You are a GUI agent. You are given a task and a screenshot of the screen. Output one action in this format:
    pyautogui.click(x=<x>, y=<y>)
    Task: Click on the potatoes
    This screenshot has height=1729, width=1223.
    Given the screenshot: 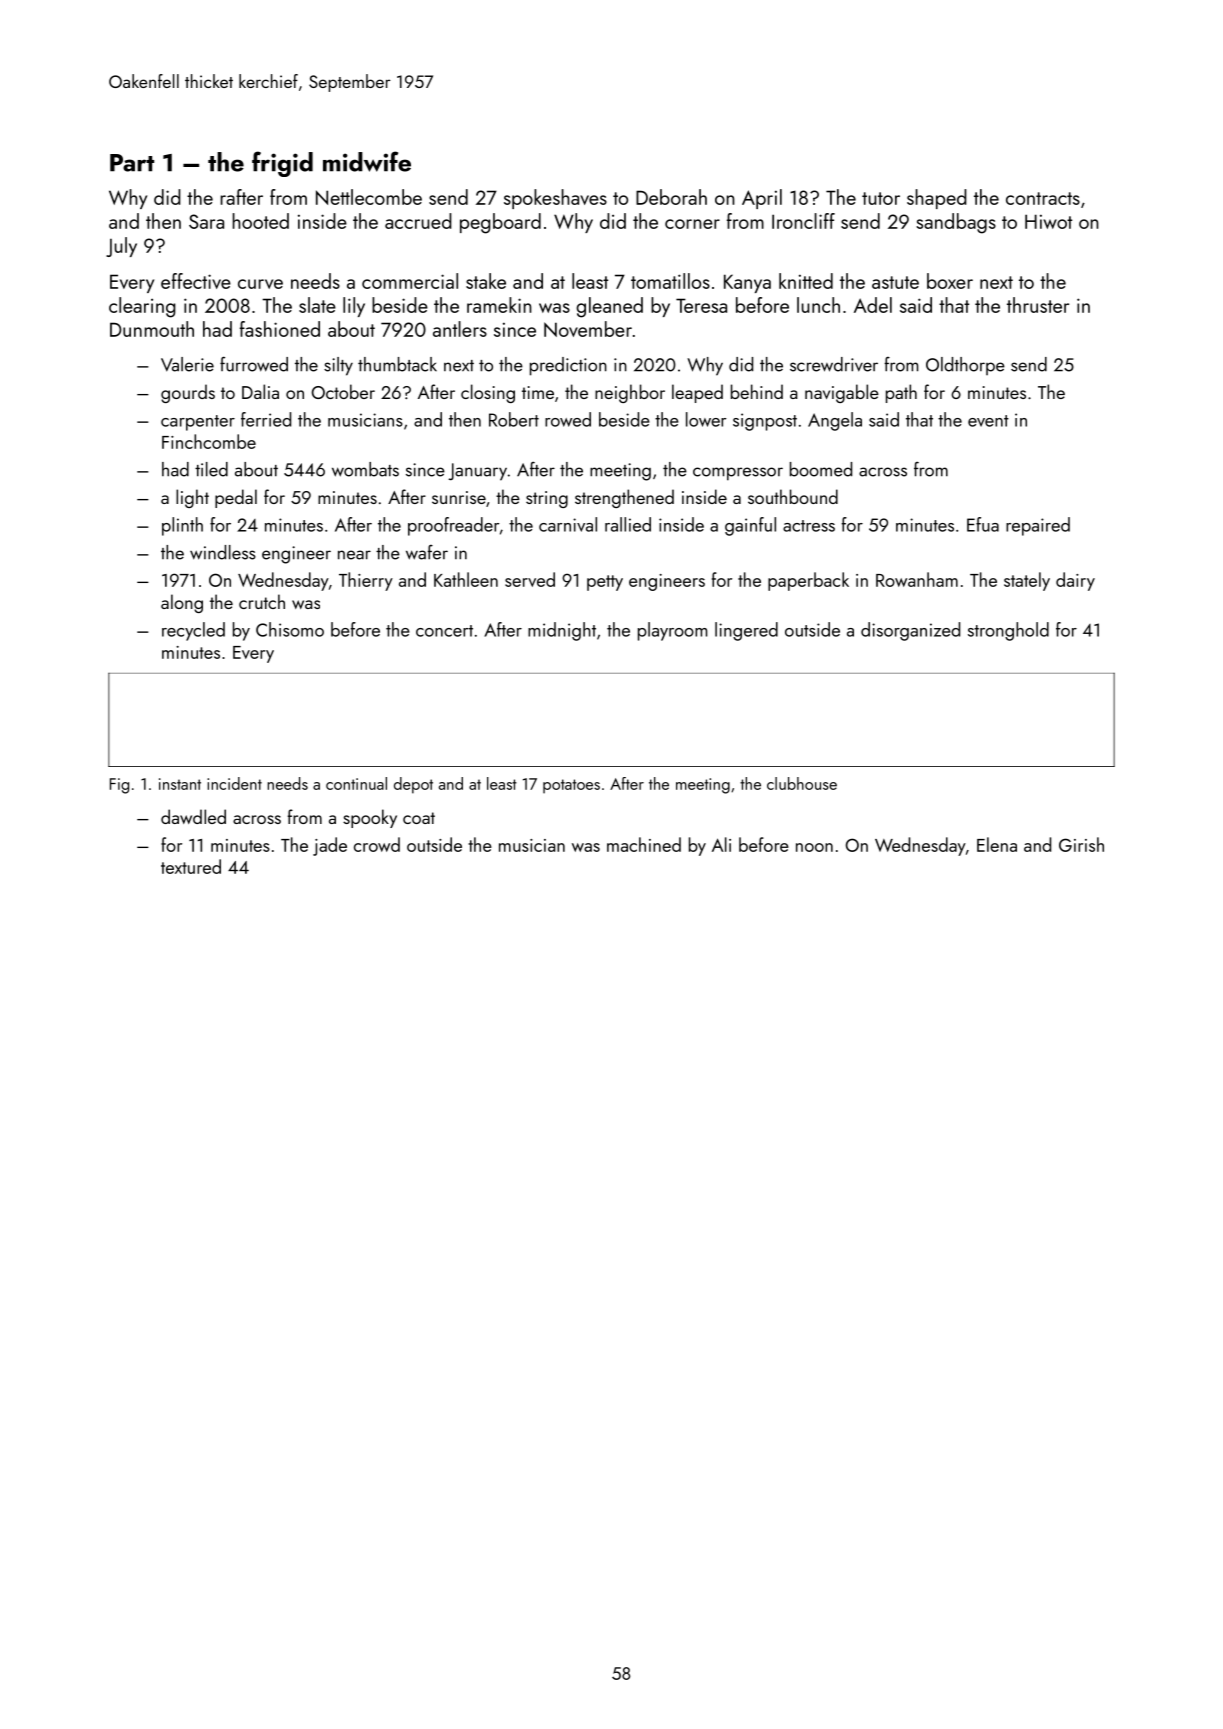 What is the action you would take?
    pyautogui.click(x=571, y=786)
